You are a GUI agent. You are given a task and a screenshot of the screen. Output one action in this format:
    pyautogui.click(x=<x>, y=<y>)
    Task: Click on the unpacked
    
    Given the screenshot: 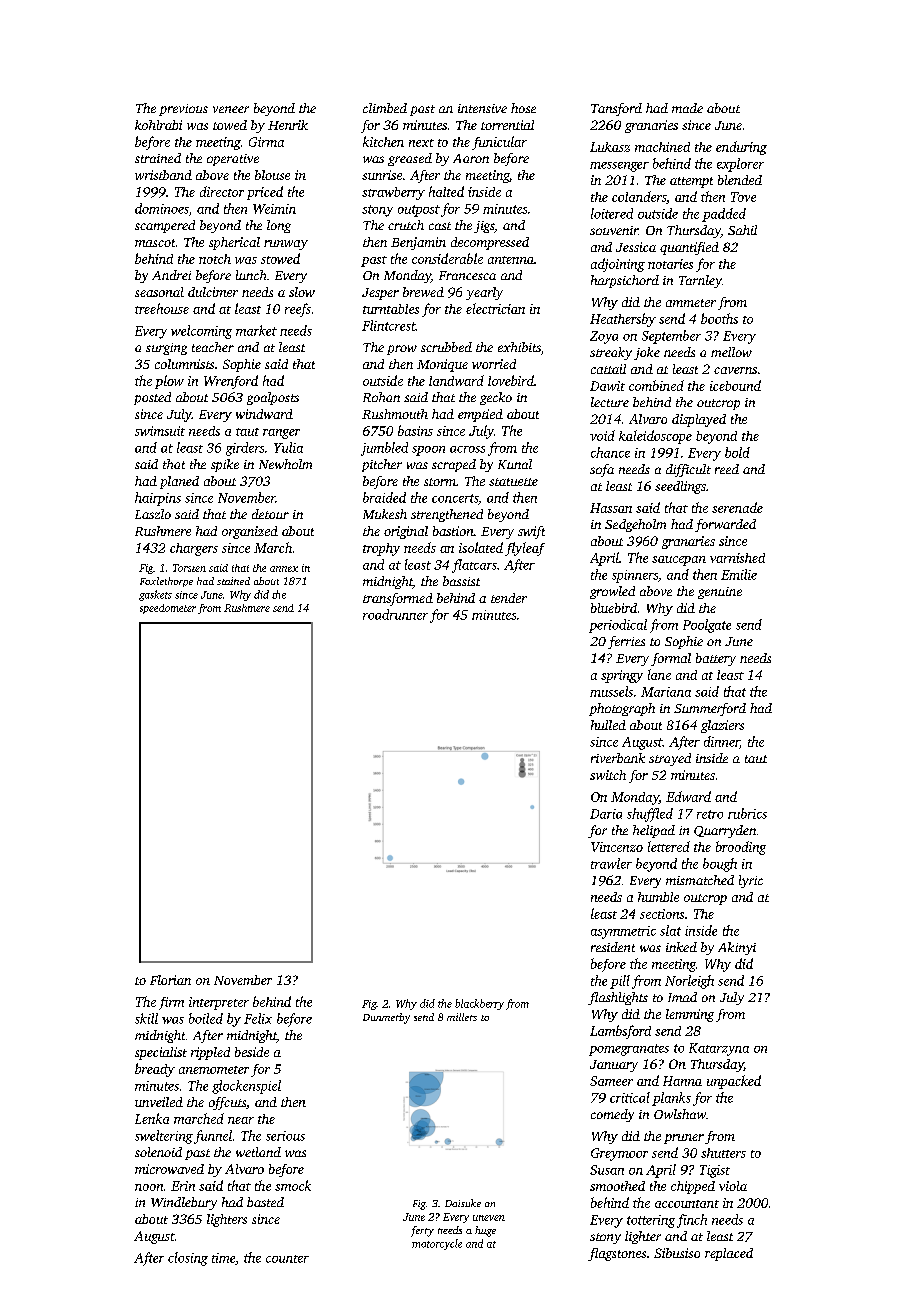 What is the action you would take?
    pyautogui.click(x=734, y=1082)
